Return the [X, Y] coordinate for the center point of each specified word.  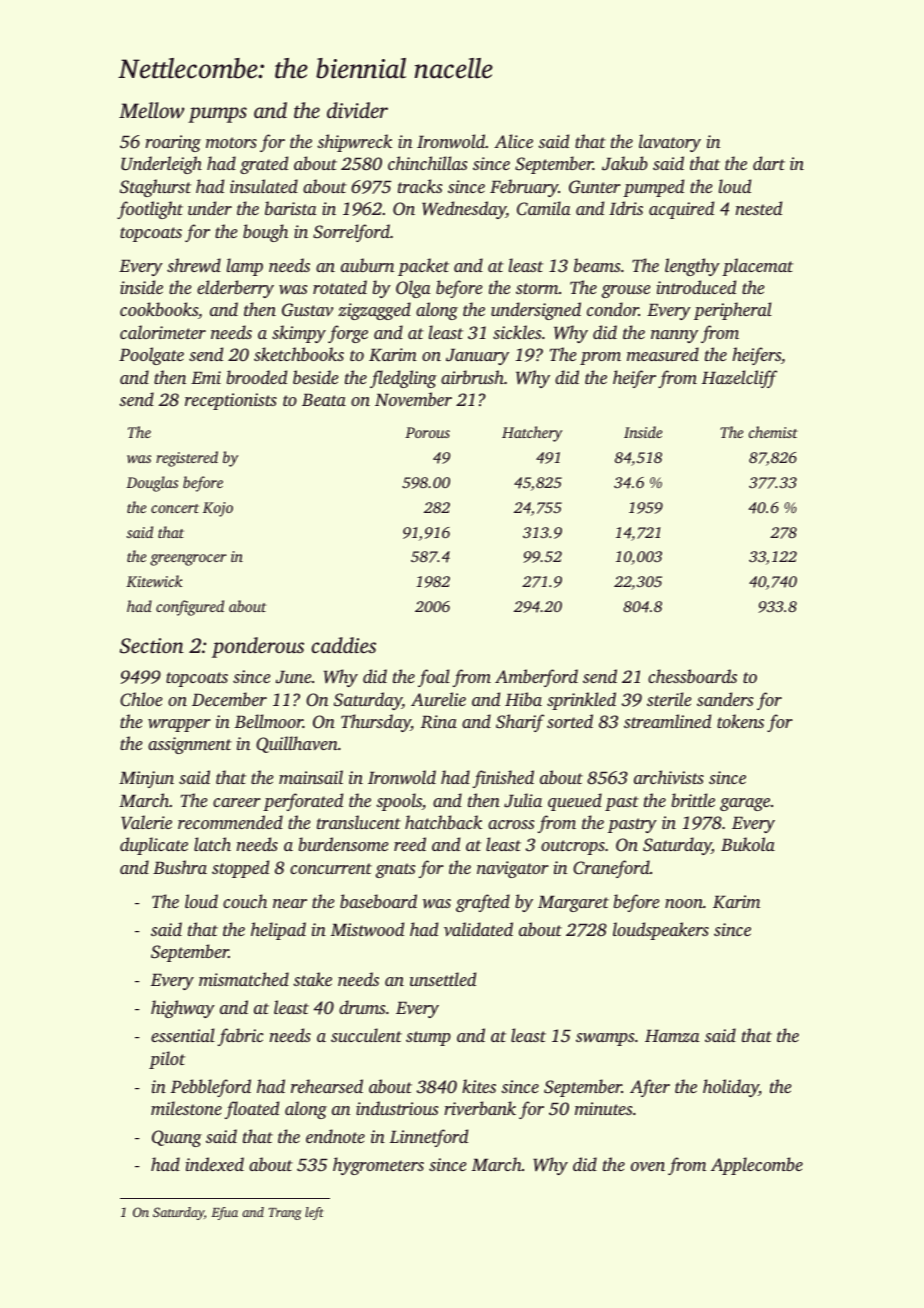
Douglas [152, 484]
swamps [605, 1039]
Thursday [376, 723]
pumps [217, 115]
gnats [395, 870]
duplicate [154, 846]
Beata [324, 399]
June [293, 677]
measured [663, 354]
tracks [420, 186]
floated [252, 1110]
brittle [693, 800]
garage [745, 804]
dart [769, 163]
